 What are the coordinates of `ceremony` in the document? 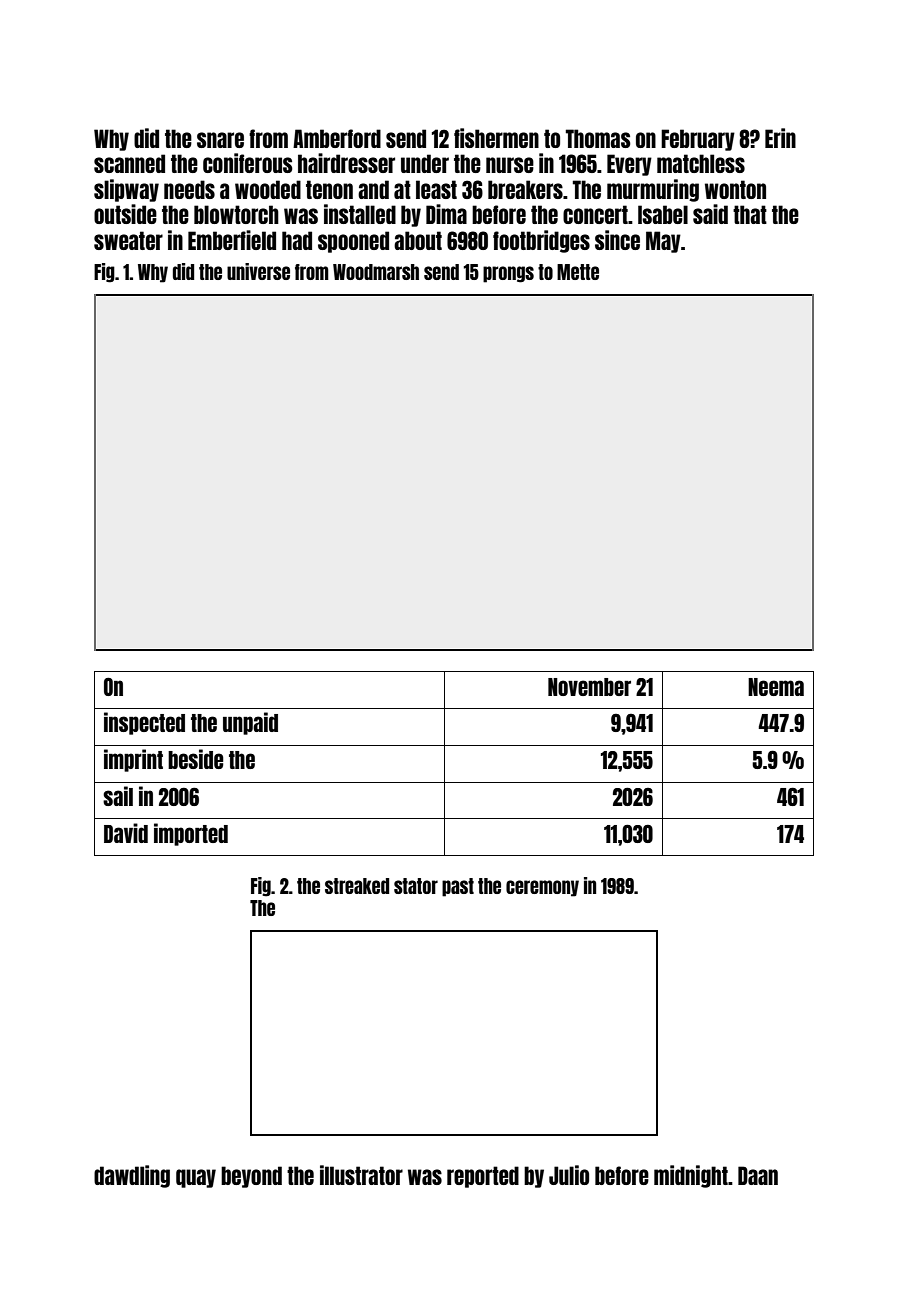 It's located at (542, 888).
